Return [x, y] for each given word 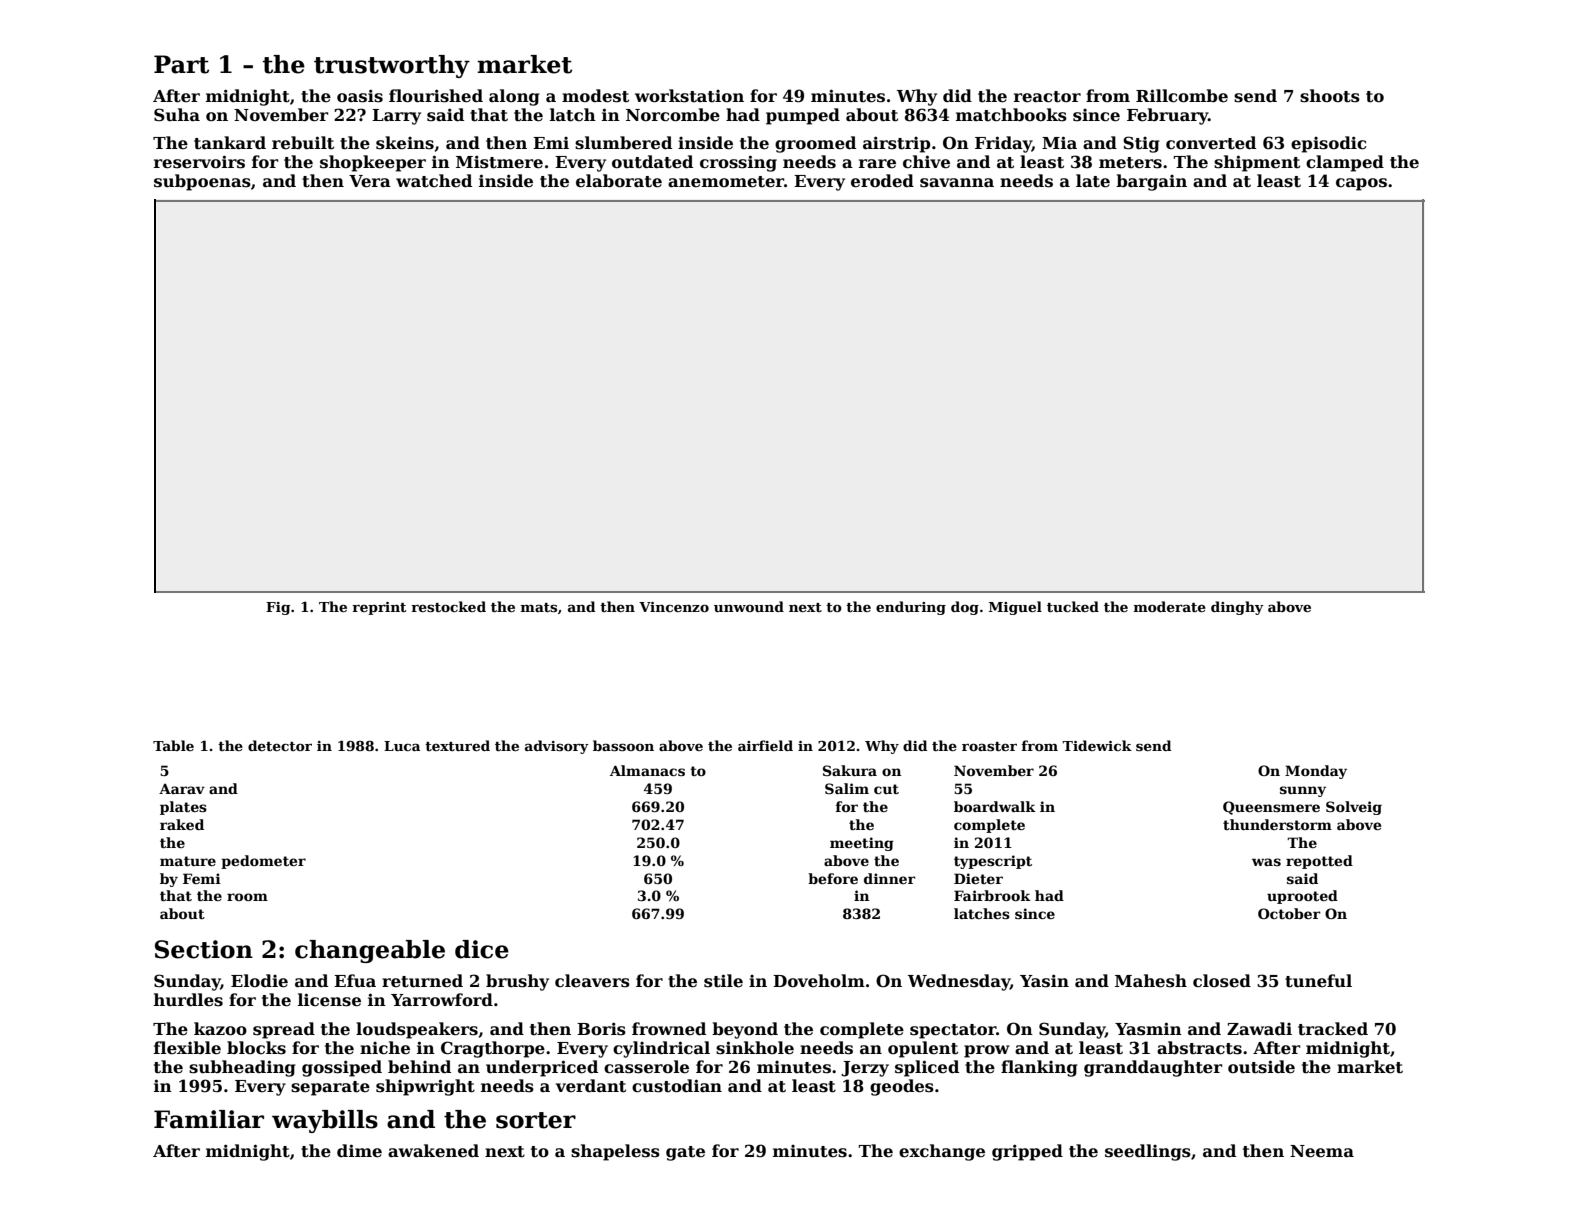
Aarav [182, 789]
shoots [1330, 96]
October [1289, 913]
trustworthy [392, 66]
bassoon [623, 745]
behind [419, 1067]
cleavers [592, 981]
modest [595, 96]
